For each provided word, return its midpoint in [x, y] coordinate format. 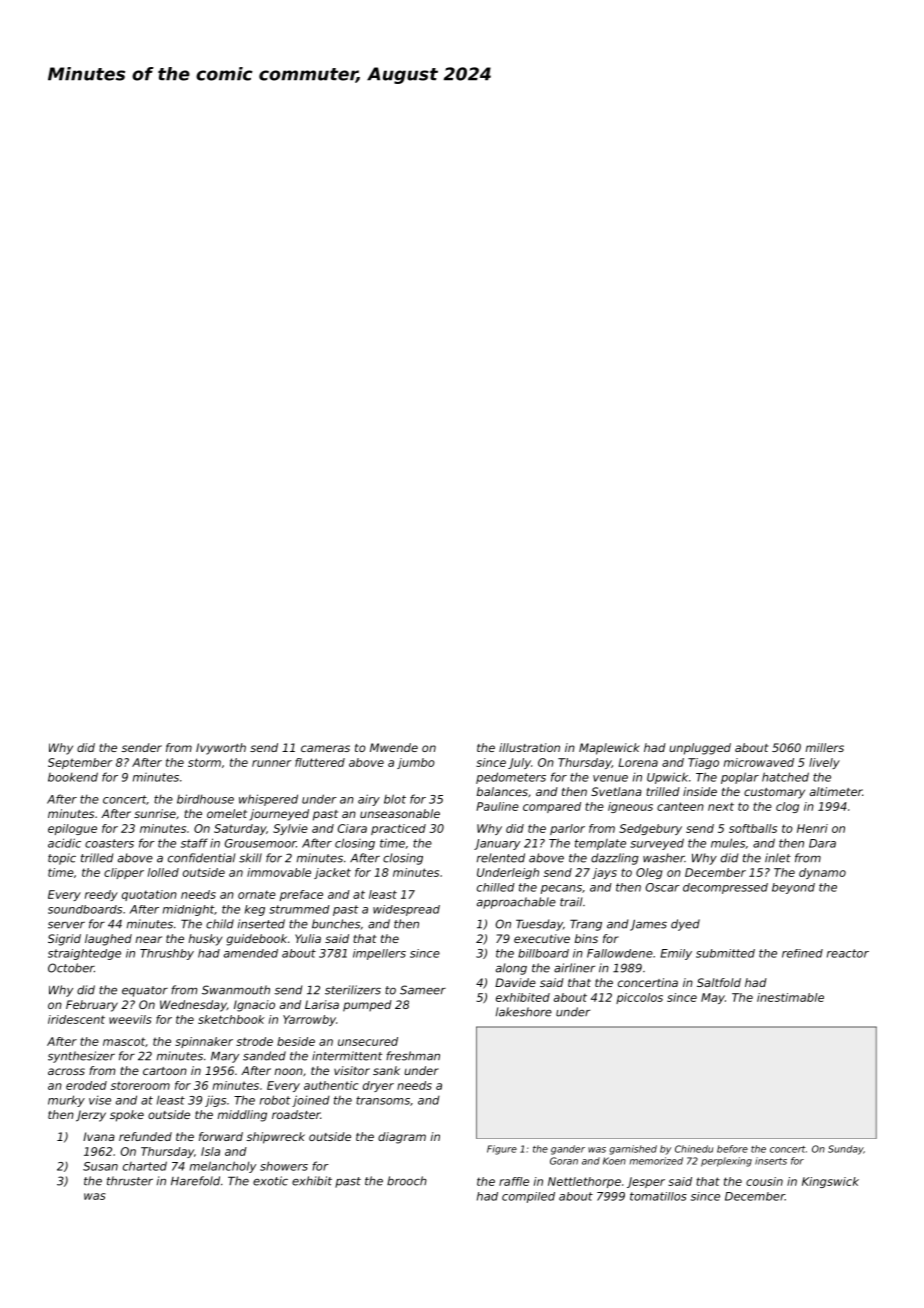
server [66, 925]
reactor [848, 953]
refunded [145, 1136]
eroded [86, 1085]
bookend [73, 777]
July [519, 763]
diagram [402, 1138]
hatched [785, 777]
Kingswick [830, 1182]
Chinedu [694, 1149]
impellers [379, 954]
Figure [502, 1150]
